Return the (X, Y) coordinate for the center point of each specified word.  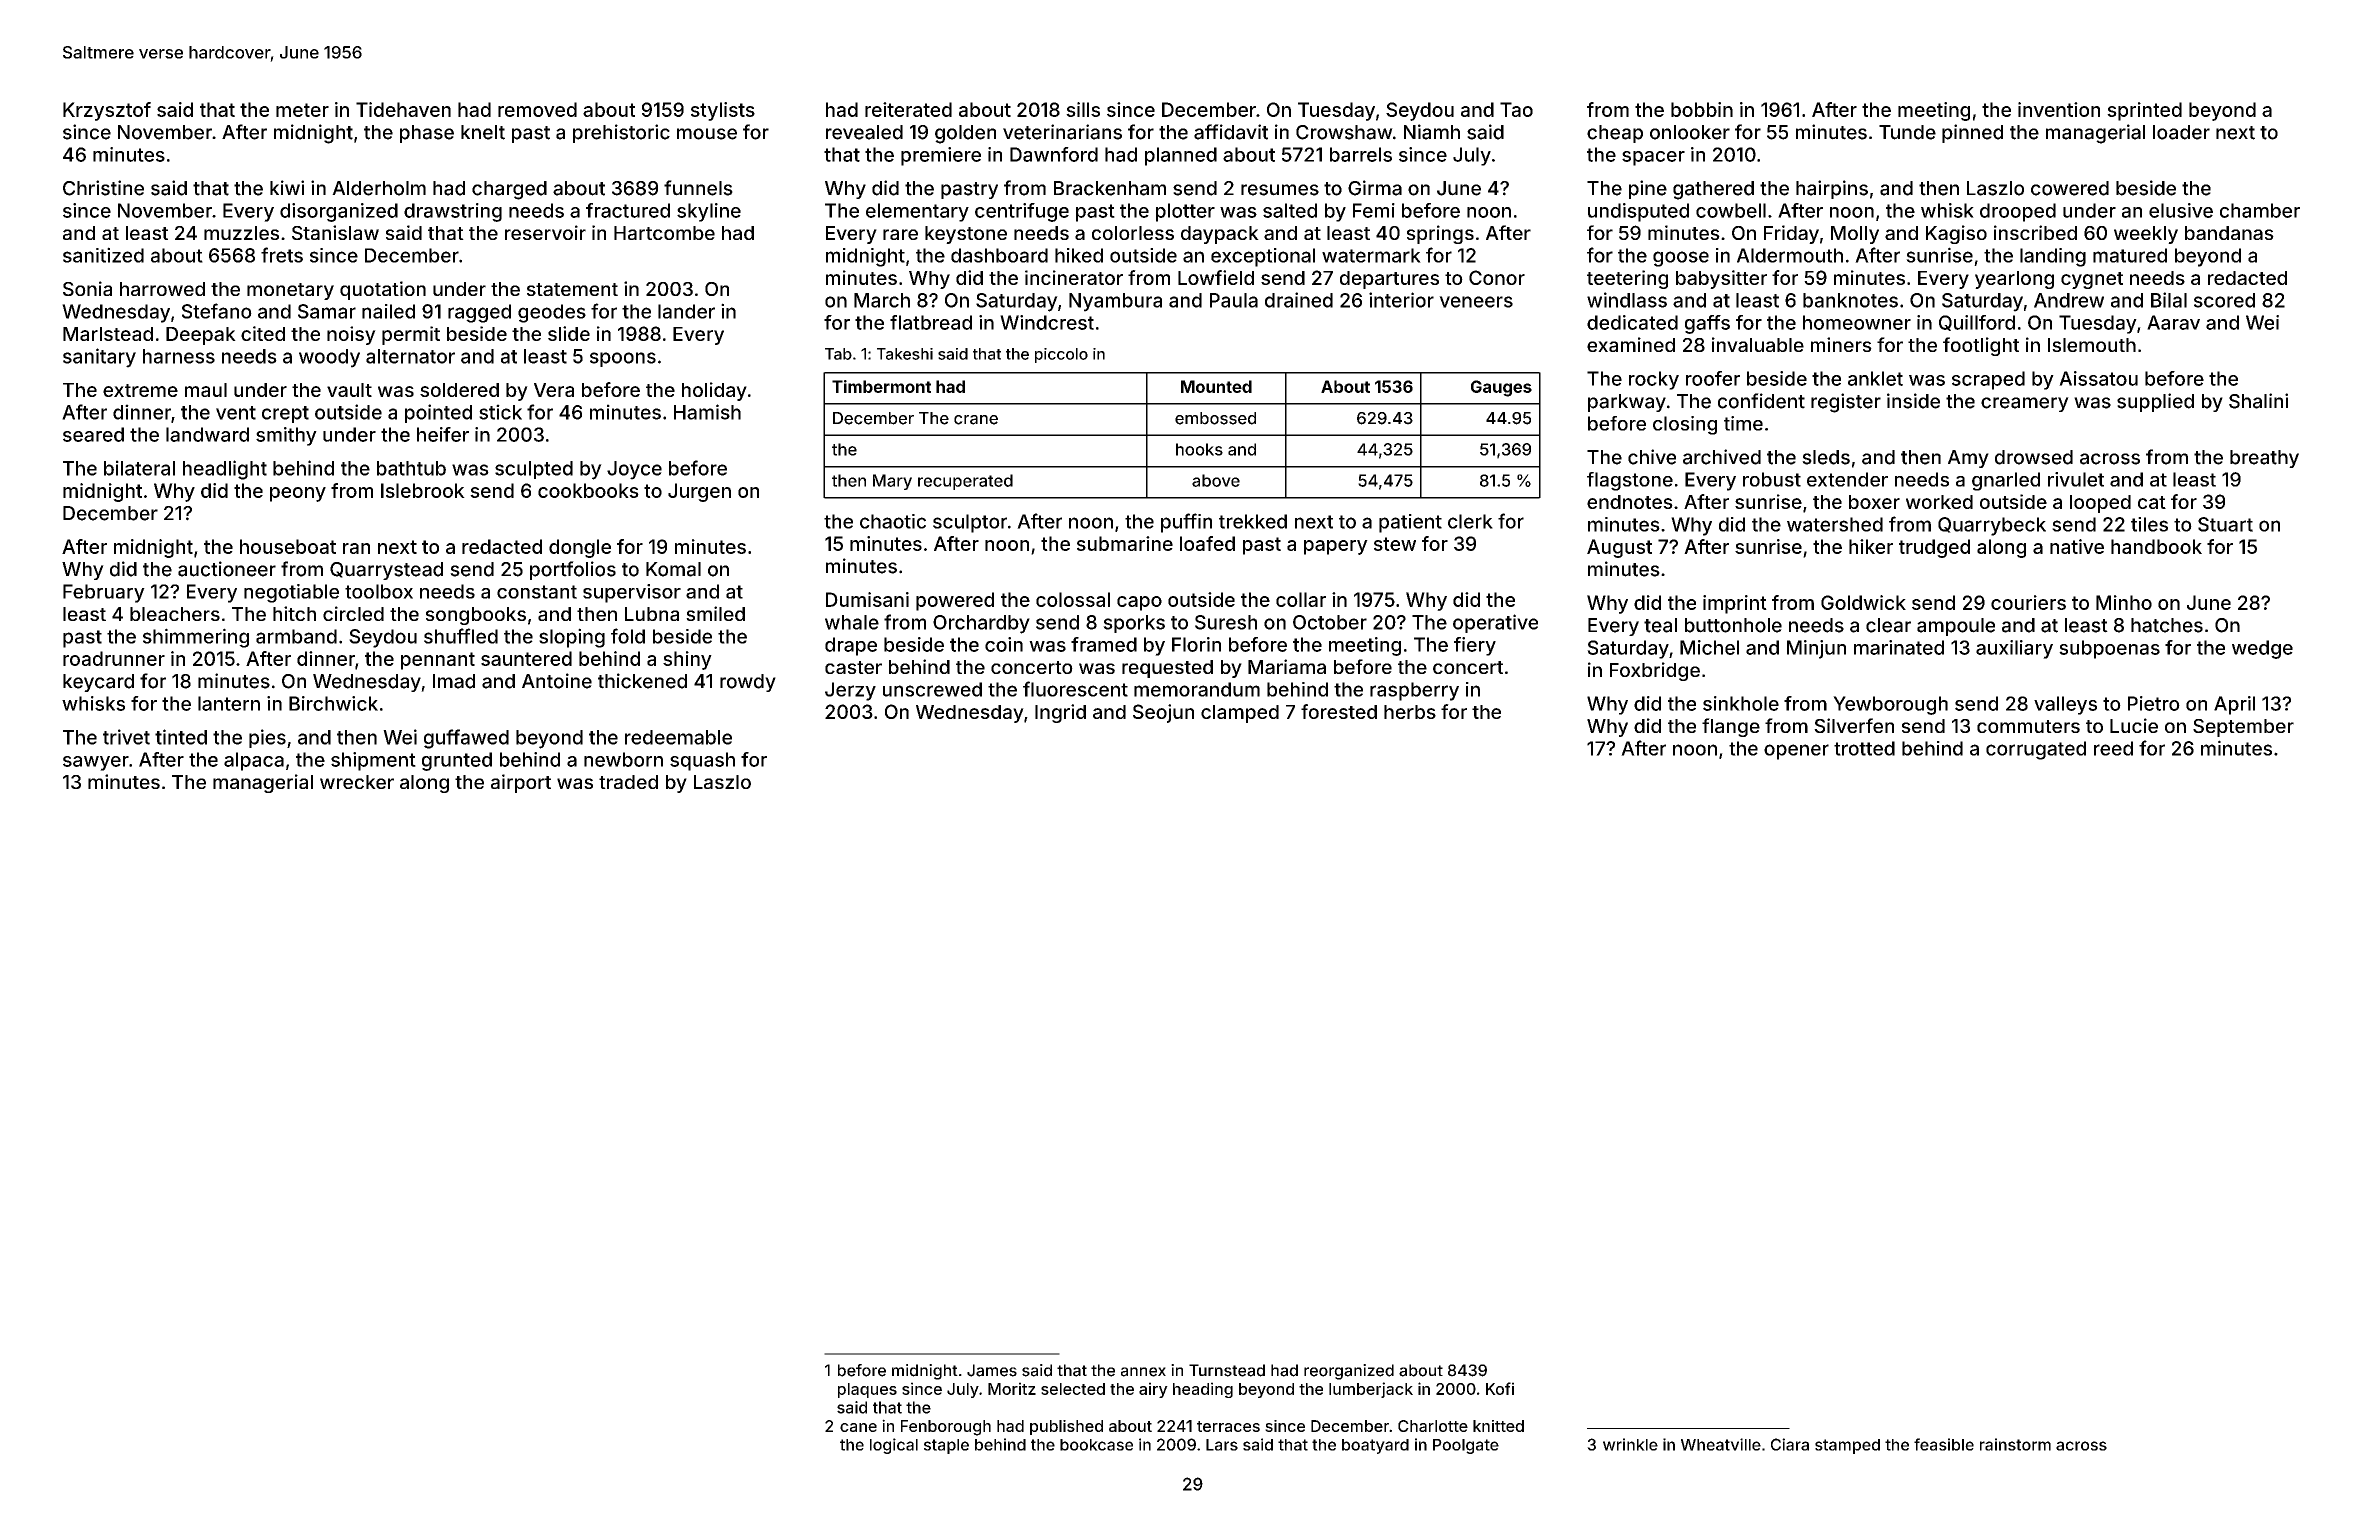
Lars (1222, 1445)
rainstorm (2015, 1444)
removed (537, 109)
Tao (1516, 109)
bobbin (1702, 109)
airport (521, 783)
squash (702, 761)
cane (858, 1427)
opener (1796, 752)
